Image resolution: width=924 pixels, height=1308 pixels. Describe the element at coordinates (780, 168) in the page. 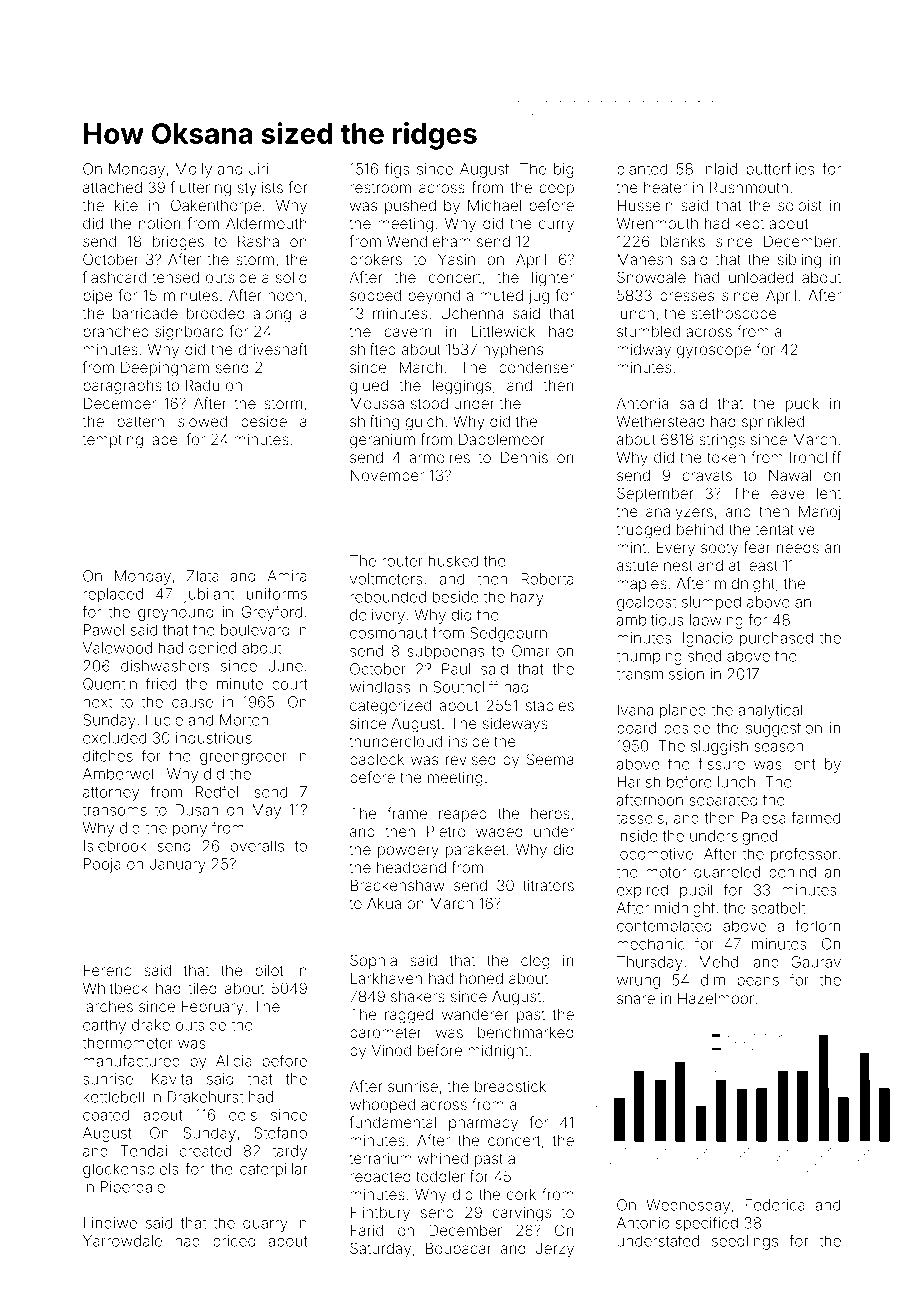

I see `butterflies` at that location.
